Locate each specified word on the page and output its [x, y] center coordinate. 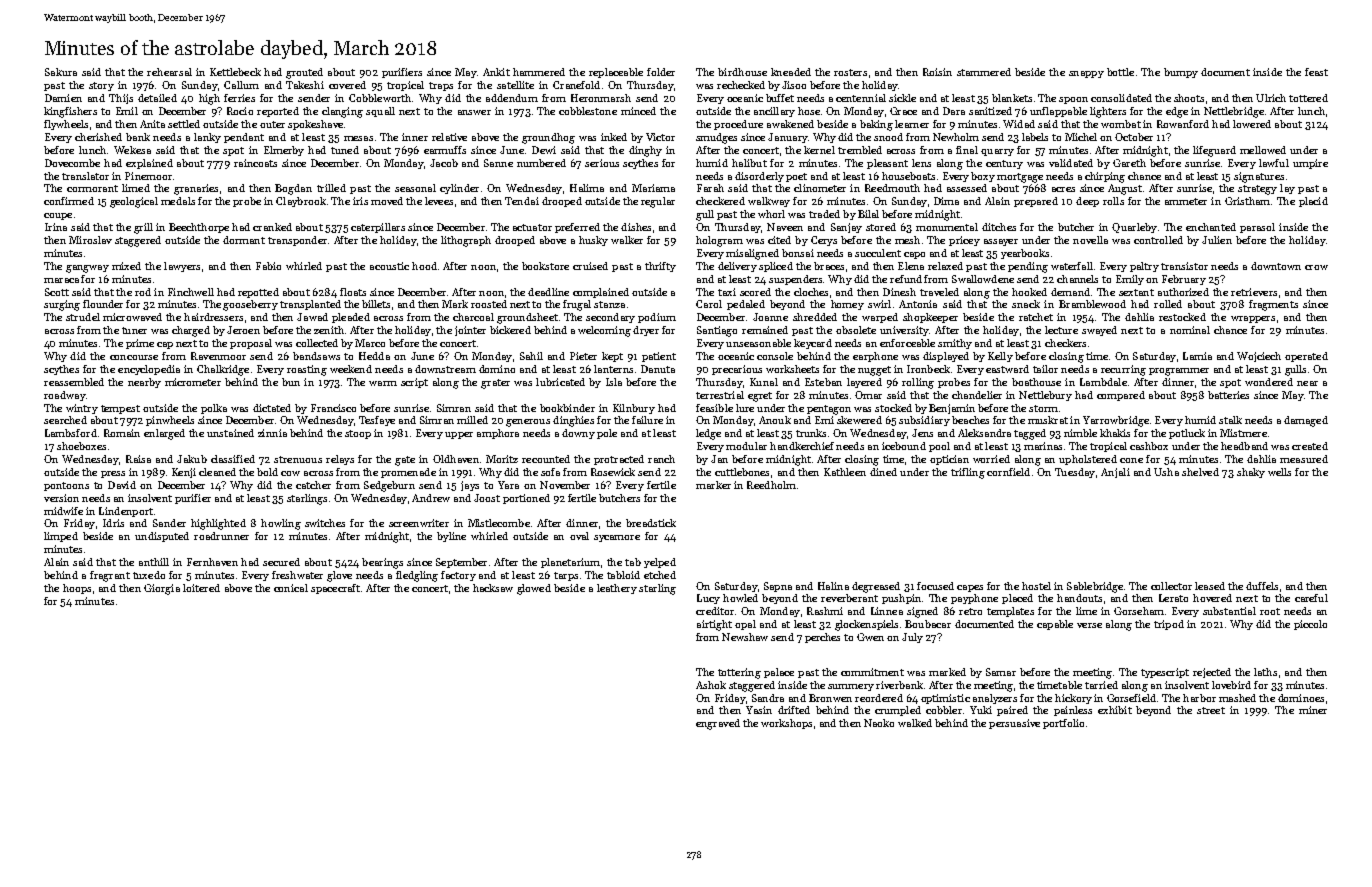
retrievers [1254, 292]
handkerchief [802, 446]
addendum [512, 98]
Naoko [879, 723]
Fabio [268, 266]
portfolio [1063, 724]
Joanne [770, 317]
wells [1279, 472]
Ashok [711, 685]
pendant [244, 138]
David [122, 485]
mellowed [1263, 150]
